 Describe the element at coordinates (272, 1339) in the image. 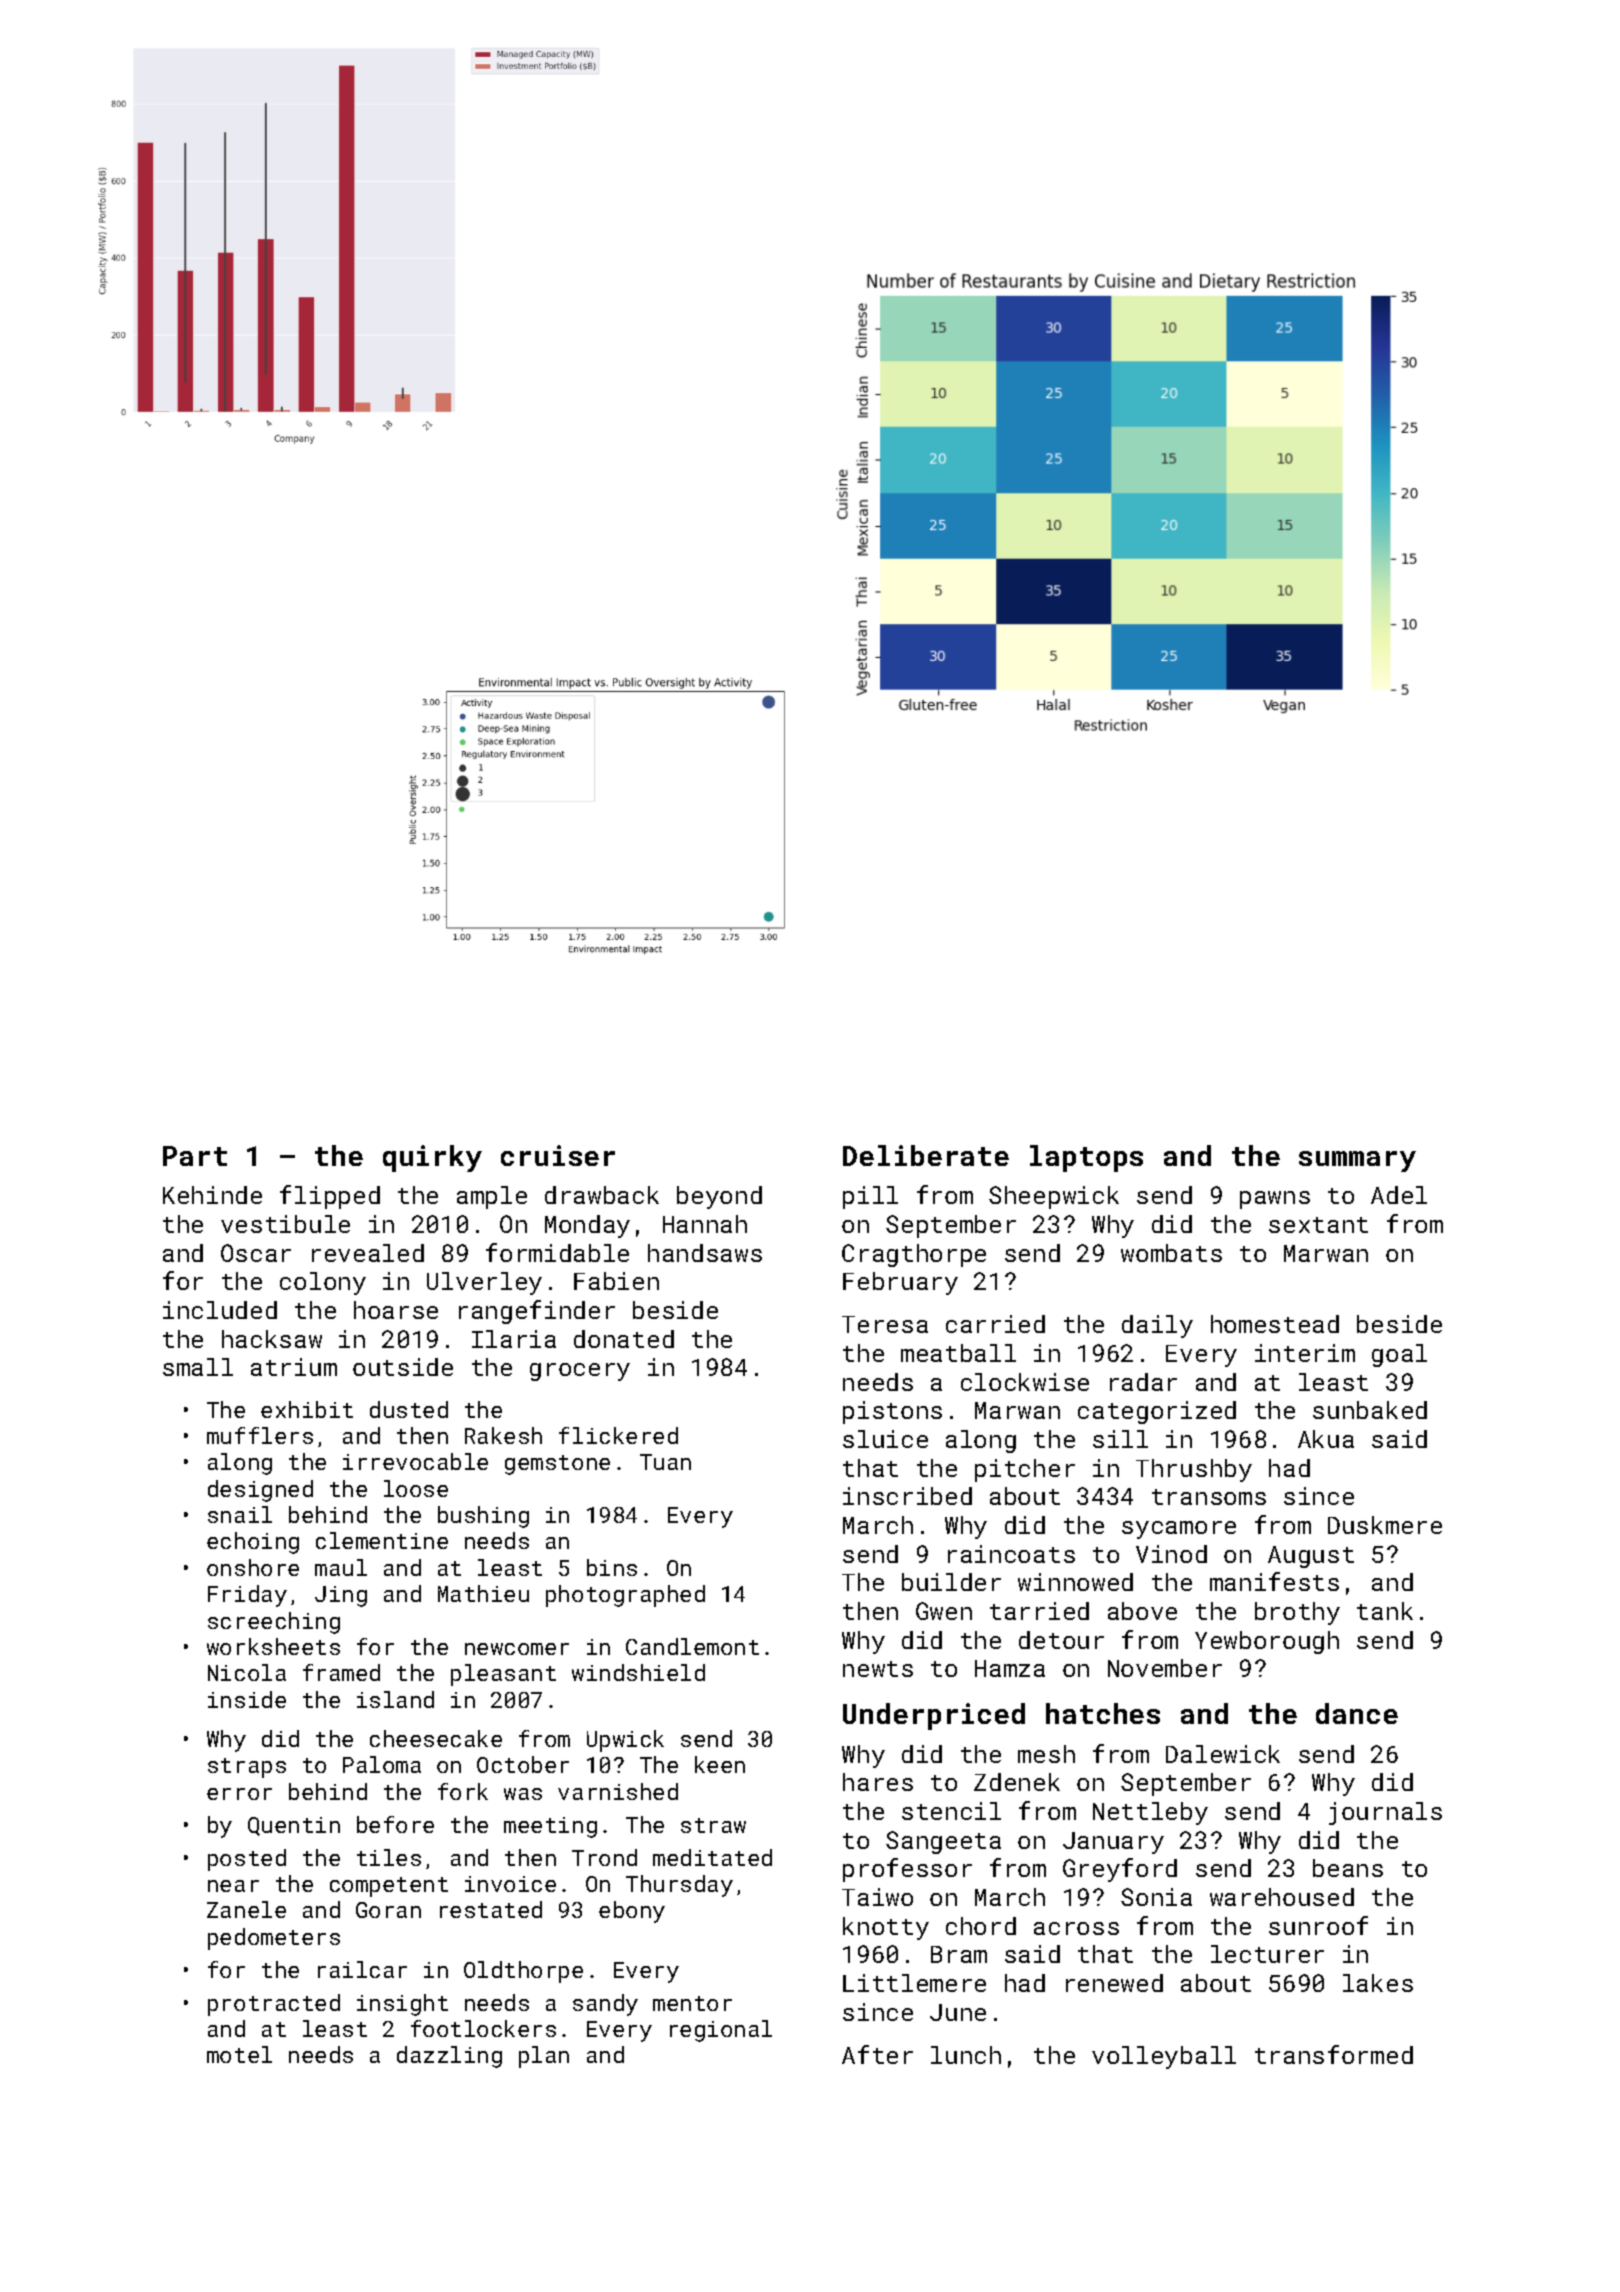

I see `hacksaw` at that location.
